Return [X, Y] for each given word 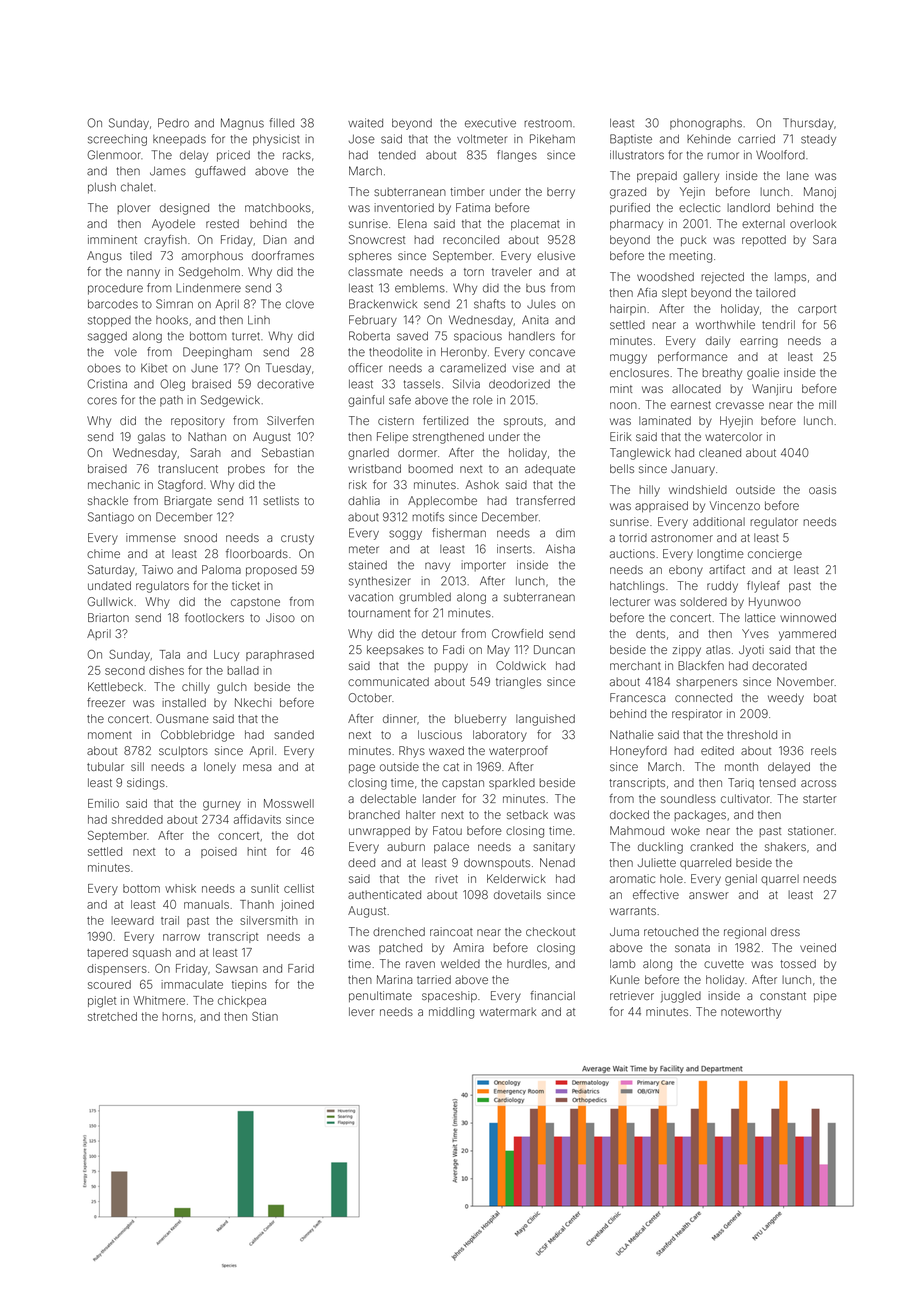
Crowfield [517, 633]
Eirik [620, 436]
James [168, 171]
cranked [711, 846]
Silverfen [290, 420]
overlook [813, 223]
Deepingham [217, 353]
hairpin [628, 309]
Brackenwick [383, 304]
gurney [222, 806]
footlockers [214, 617]
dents [650, 633]
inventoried [404, 207]
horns [177, 1016]
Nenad [557, 862]
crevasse [740, 405]
